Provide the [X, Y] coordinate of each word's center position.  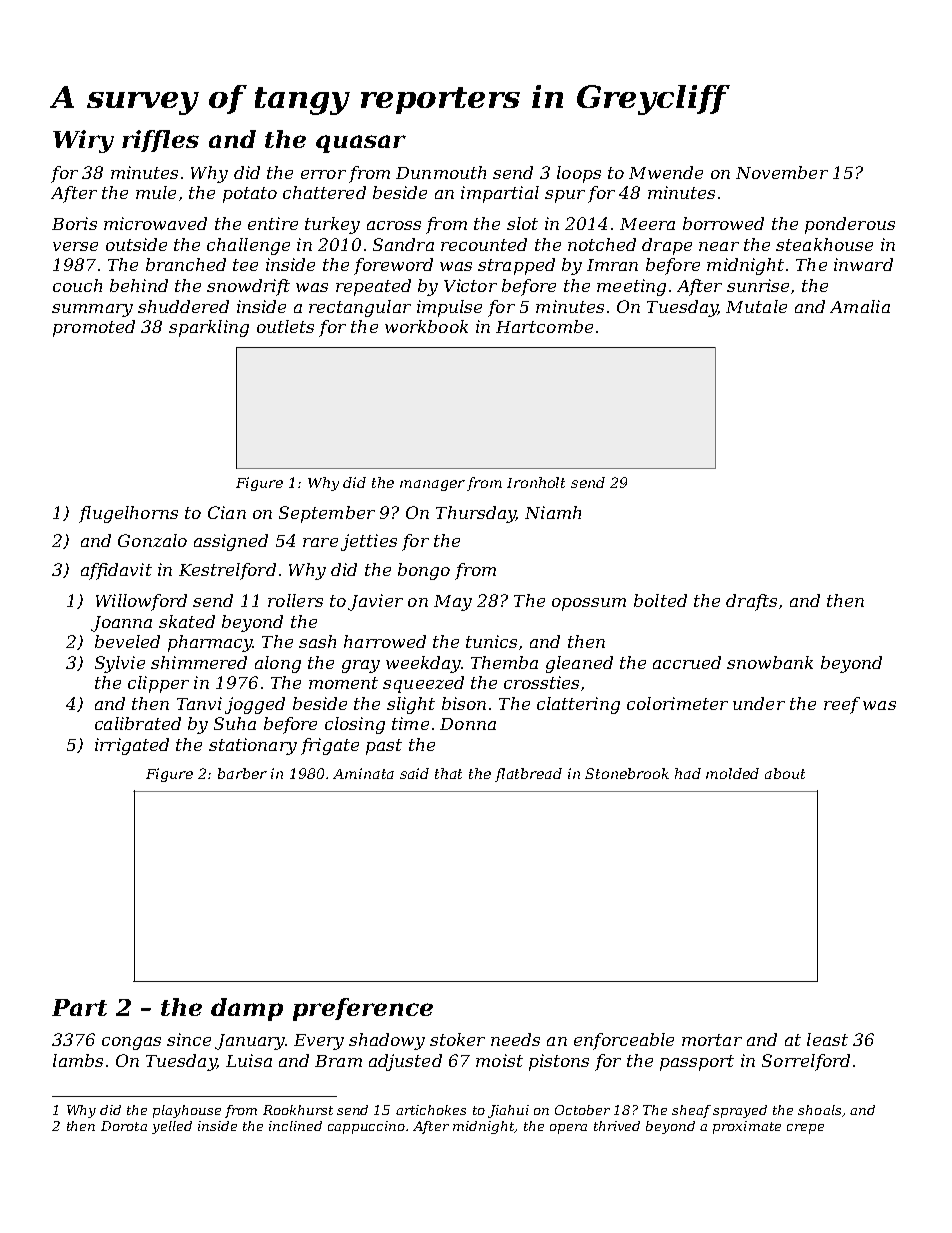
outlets [285, 326]
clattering [578, 705]
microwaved [155, 223]
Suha [235, 723]
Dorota [124, 1126]
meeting [631, 287]
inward [863, 264]
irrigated [132, 746]
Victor [470, 285]
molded [732, 773]
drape [667, 246]
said [414, 773]
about [785, 773]
